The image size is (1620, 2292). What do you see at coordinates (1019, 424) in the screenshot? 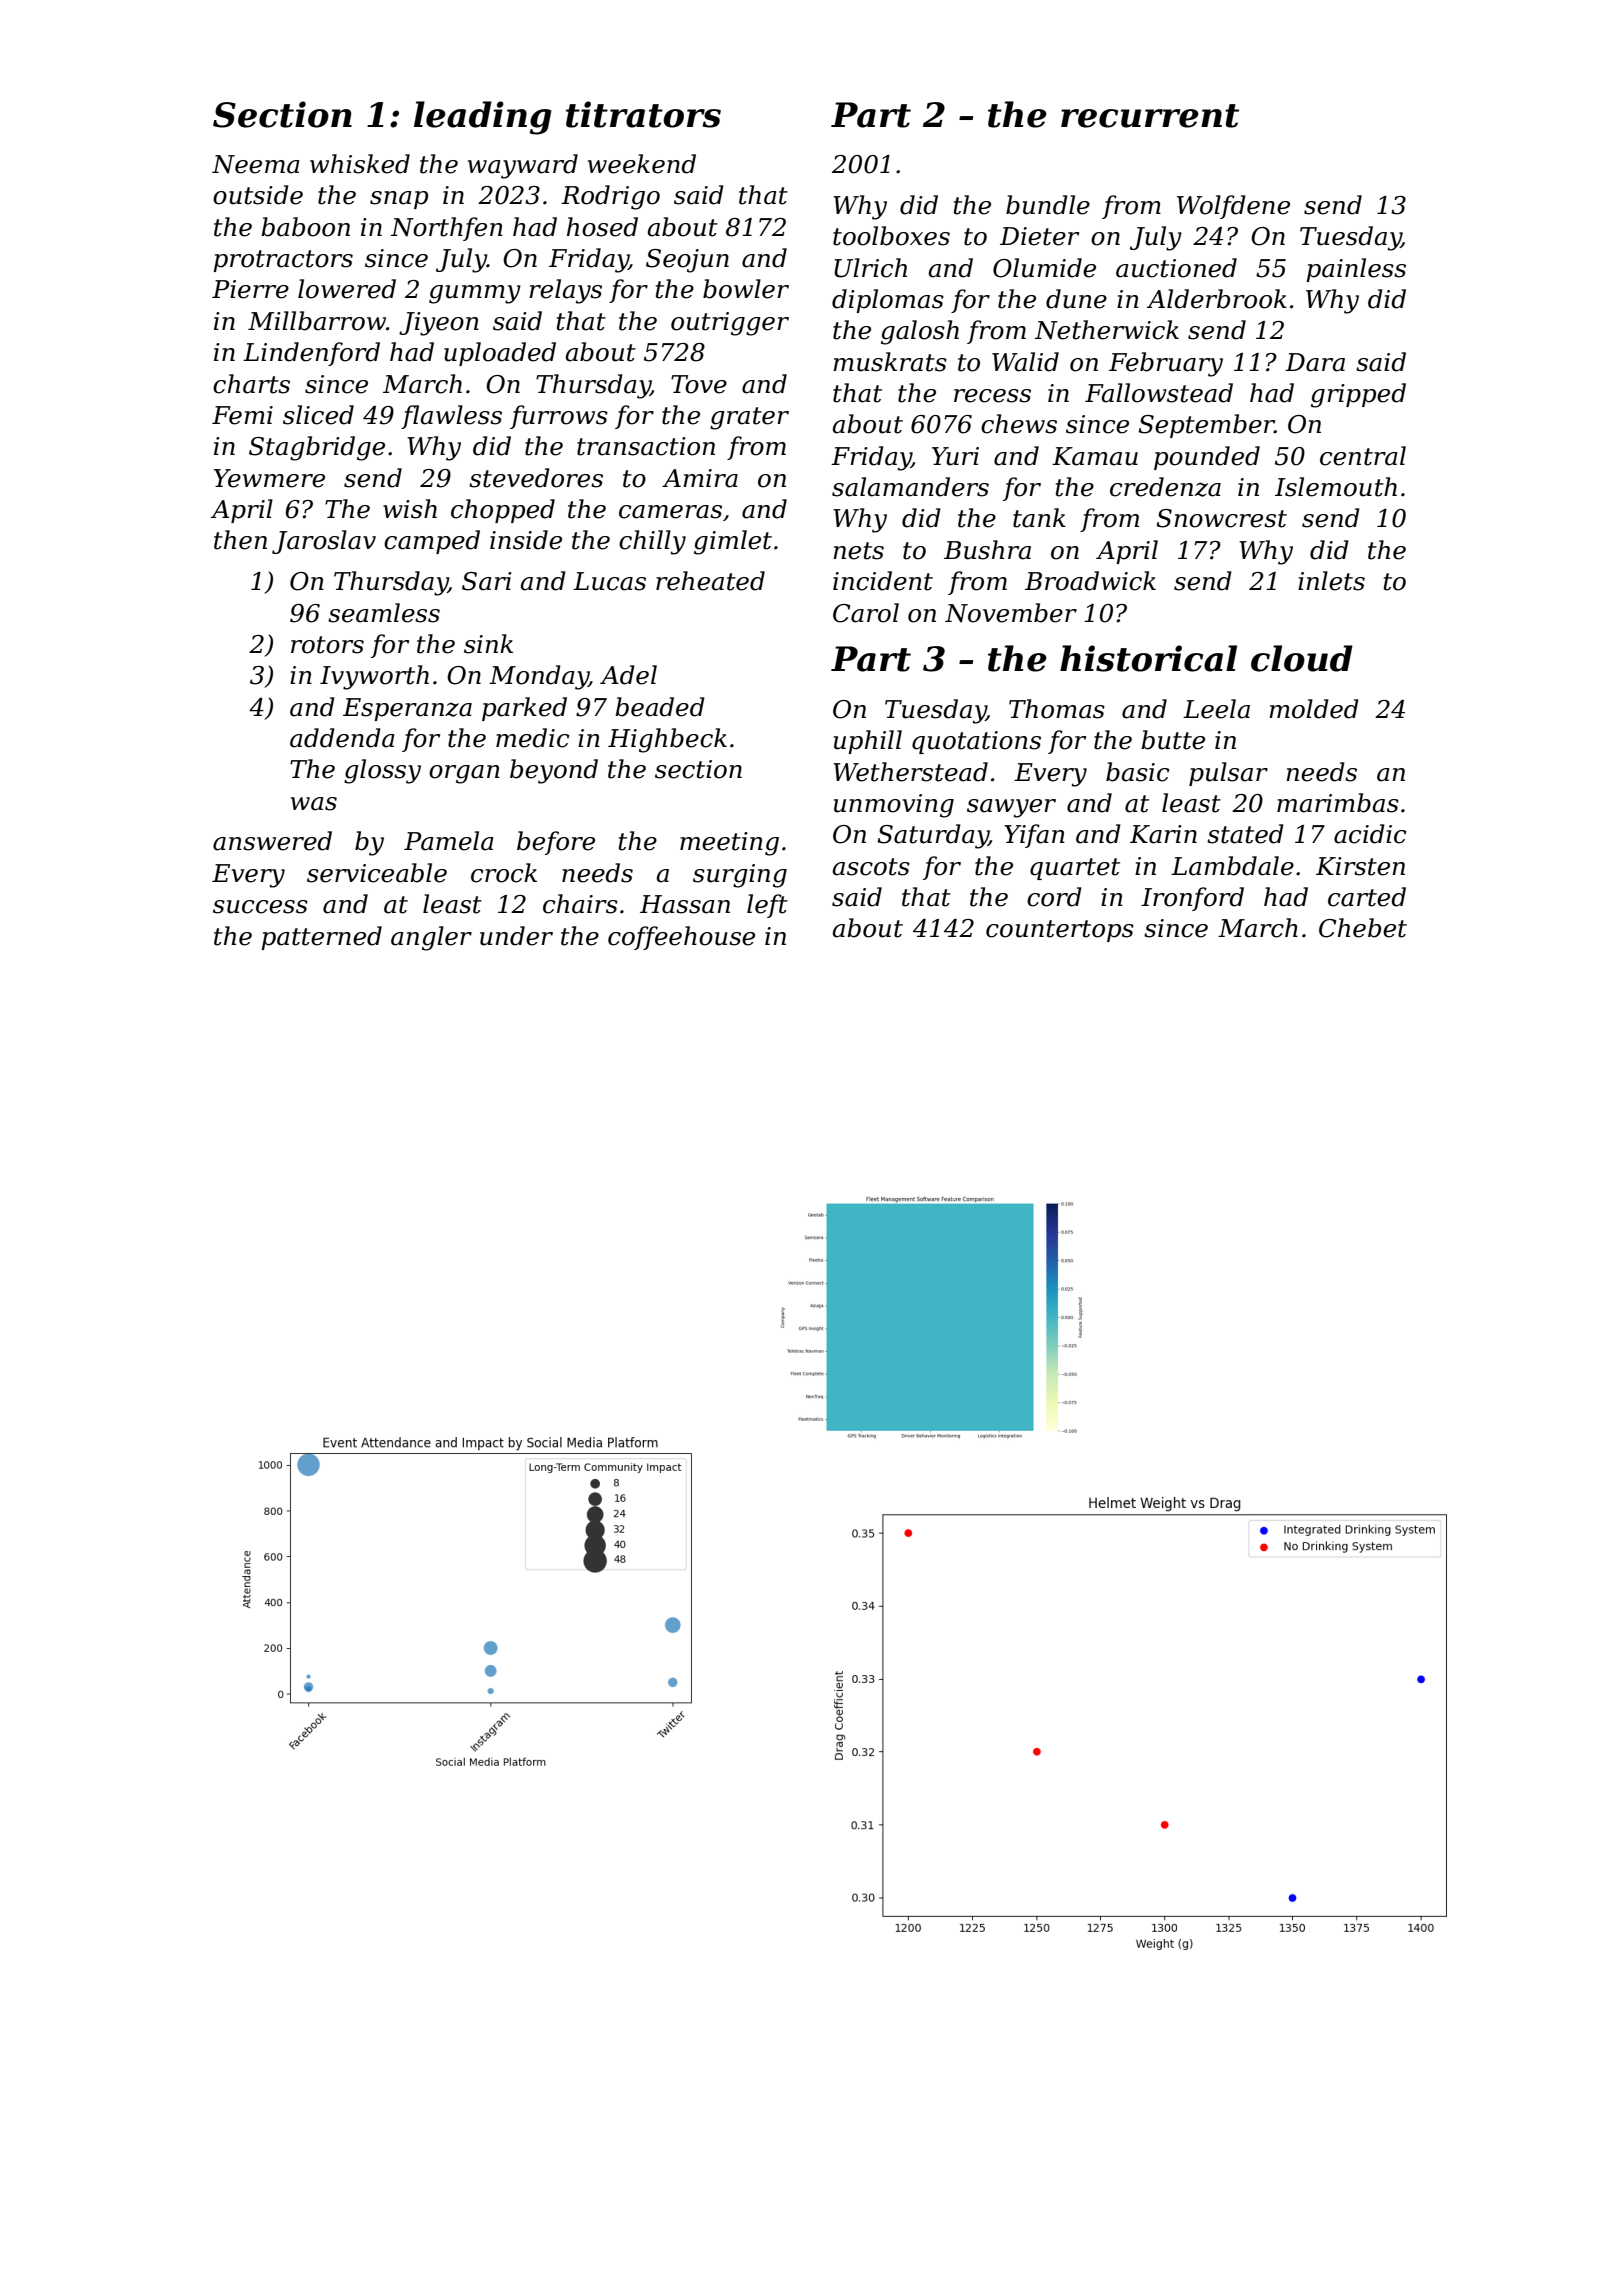
I see `chews` at bounding box center [1019, 424].
